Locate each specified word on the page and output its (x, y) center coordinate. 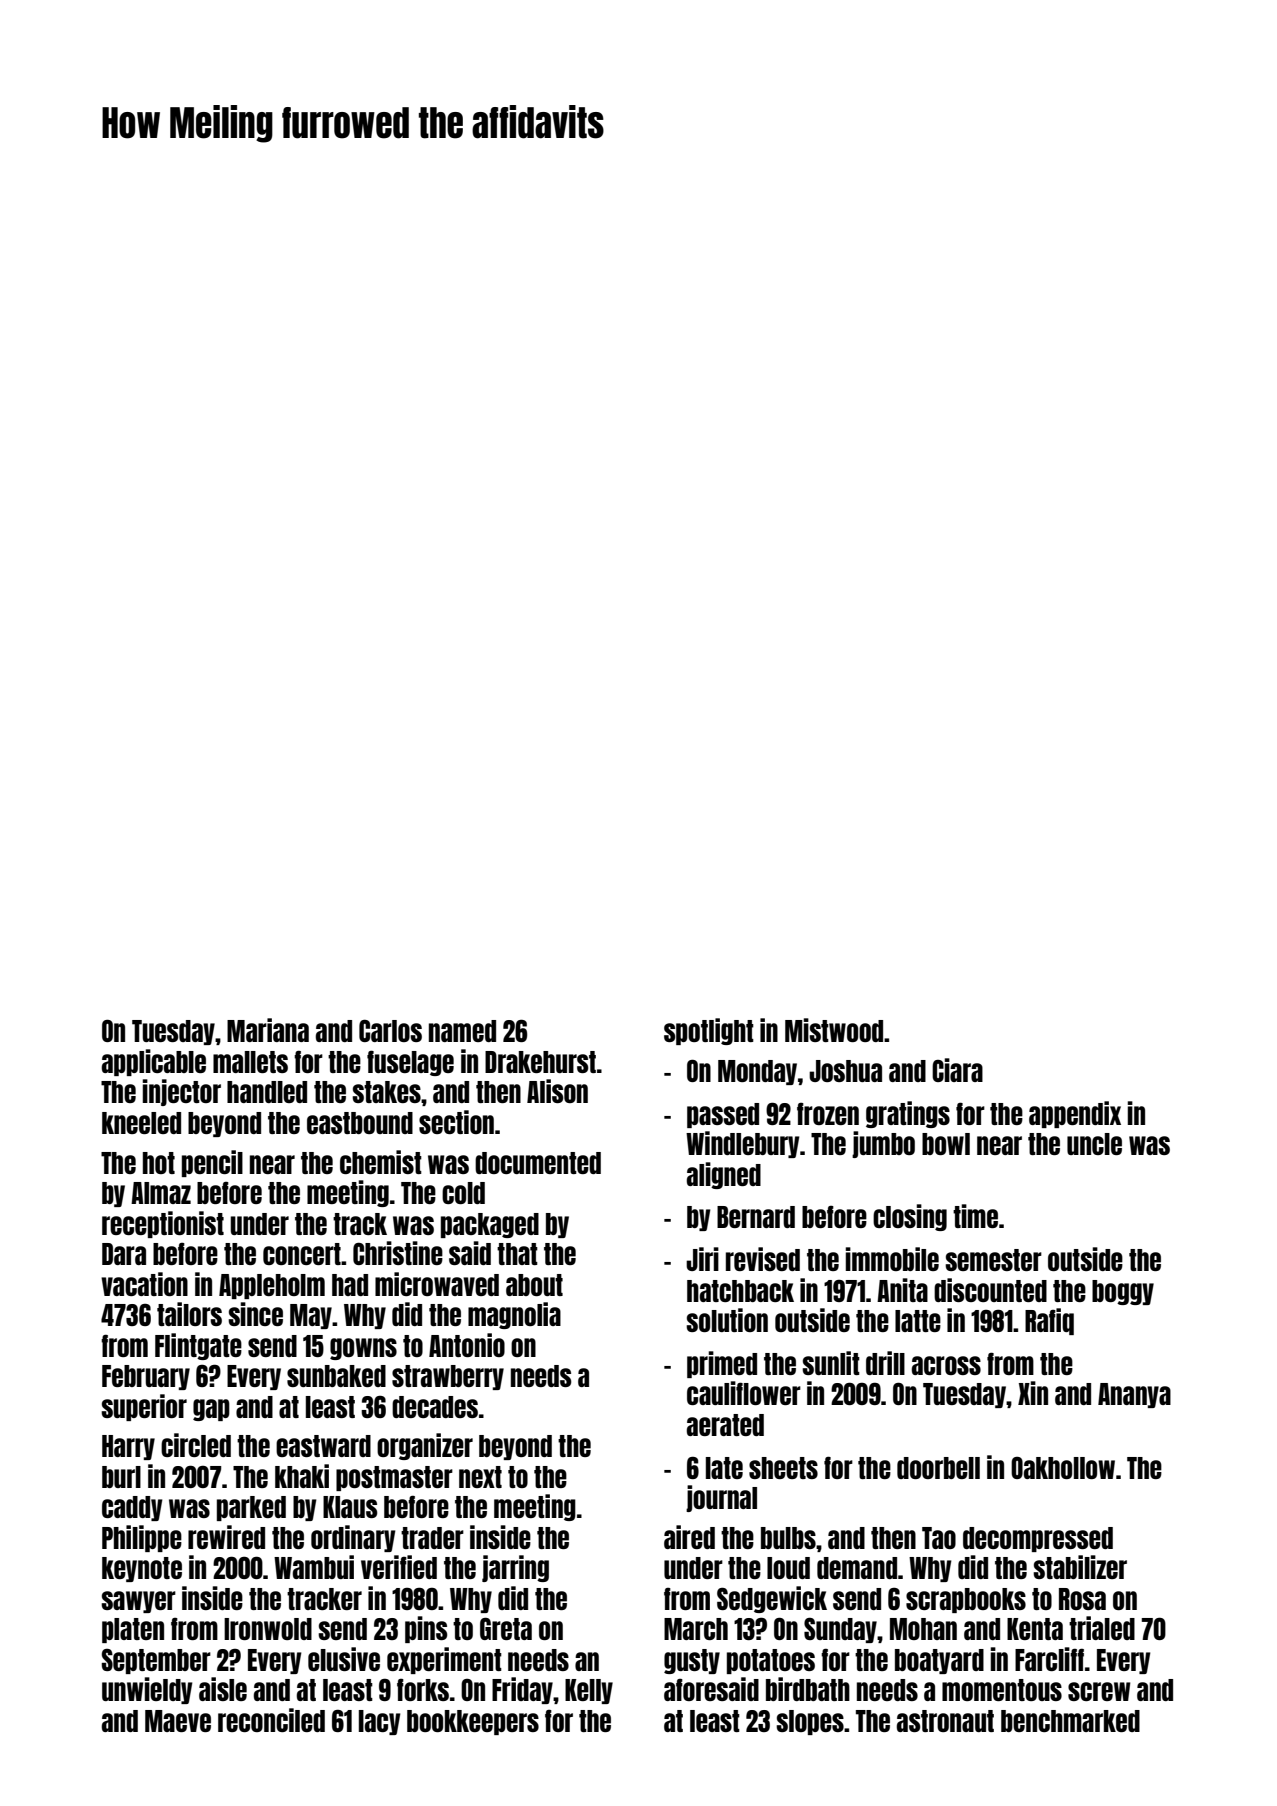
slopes (810, 1722)
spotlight (709, 1031)
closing (910, 1217)
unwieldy (147, 1690)
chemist (381, 1162)
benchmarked (1070, 1721)
